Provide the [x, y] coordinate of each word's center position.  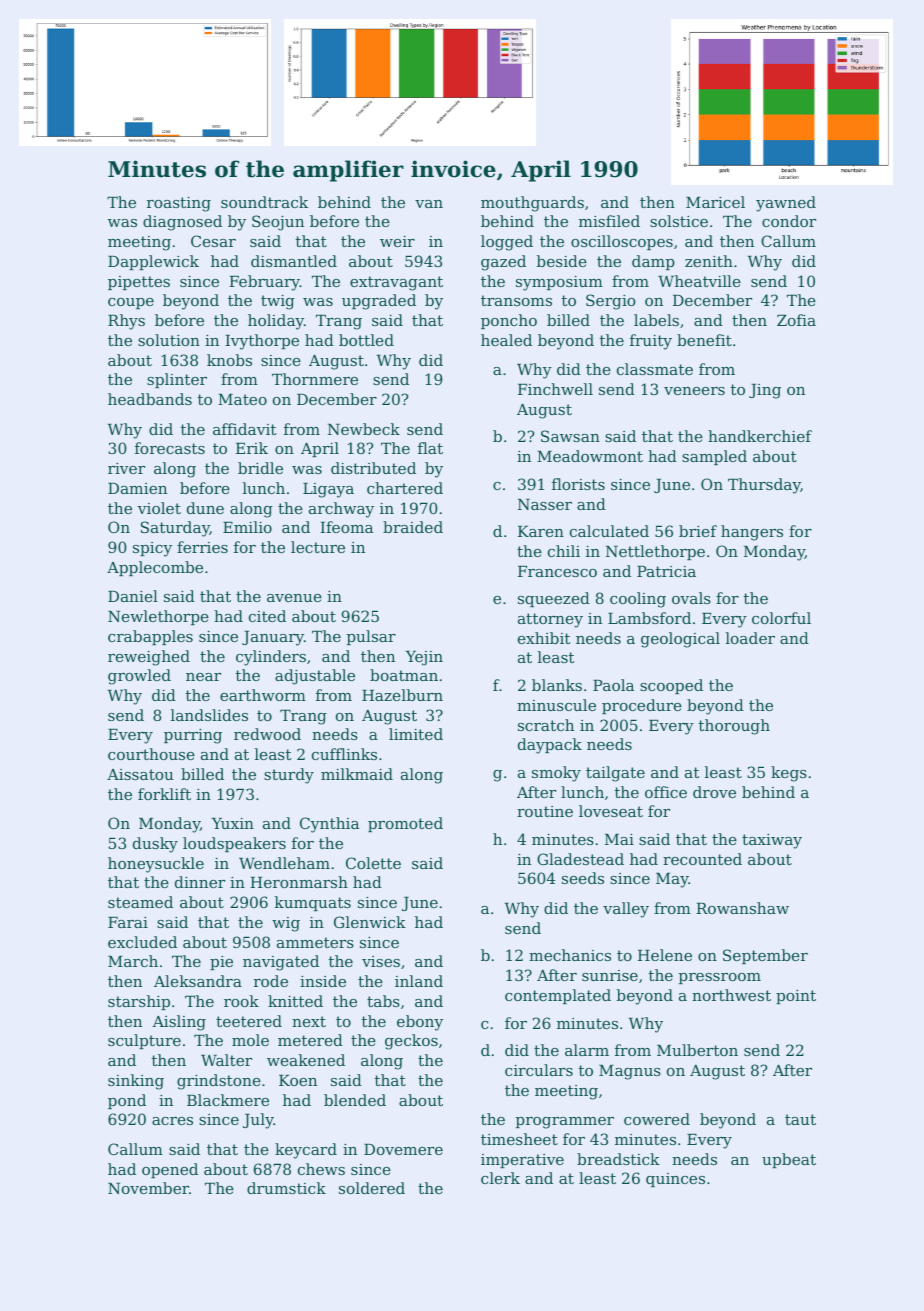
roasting [179, 204]
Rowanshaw [742, 908]
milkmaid [357, 774]
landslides [209, 715]
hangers [752, 533]
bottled [366, 340]
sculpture [144, 1041]
